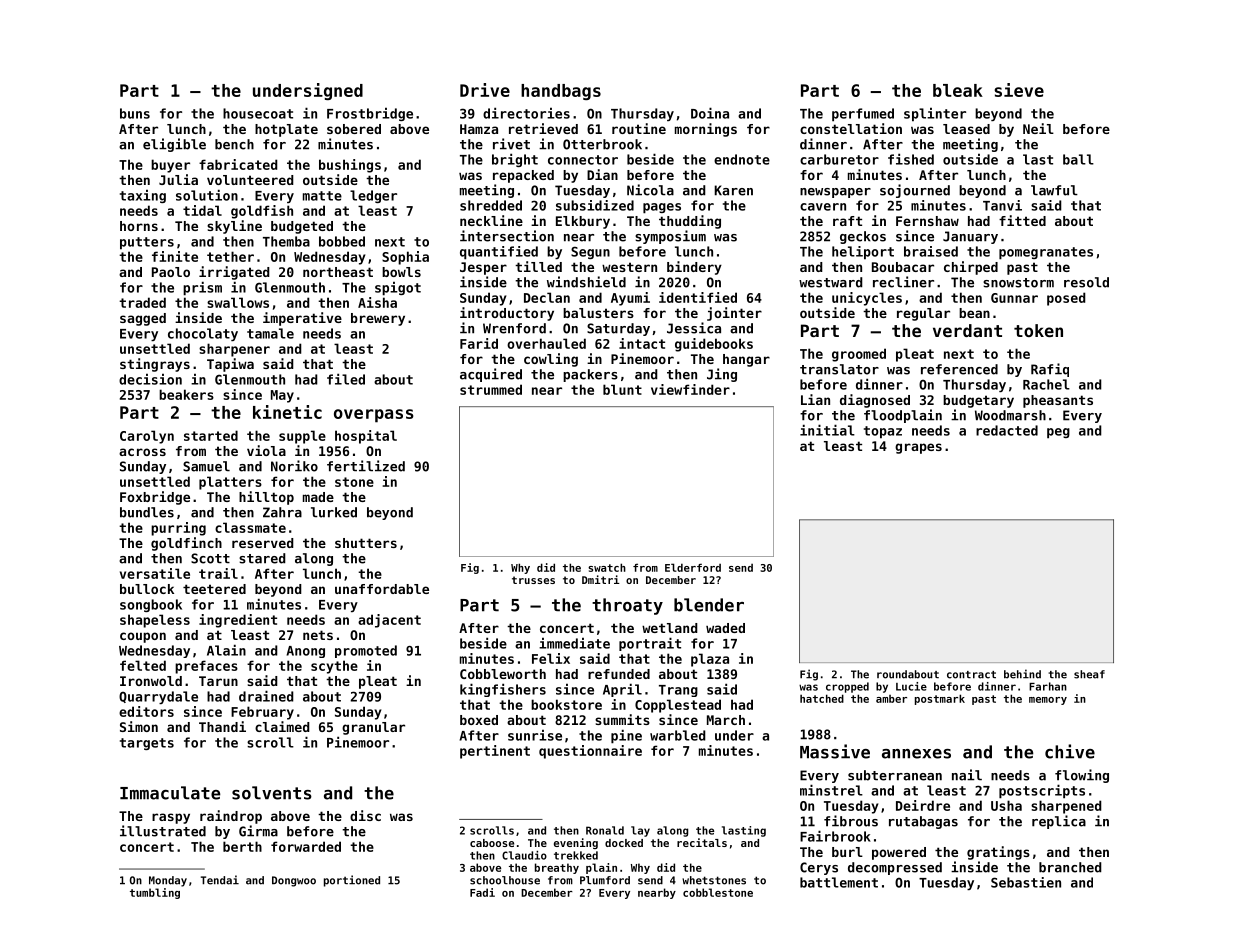 The image size is (1233, 952). I want to click on peg, so click(1058, 433).
